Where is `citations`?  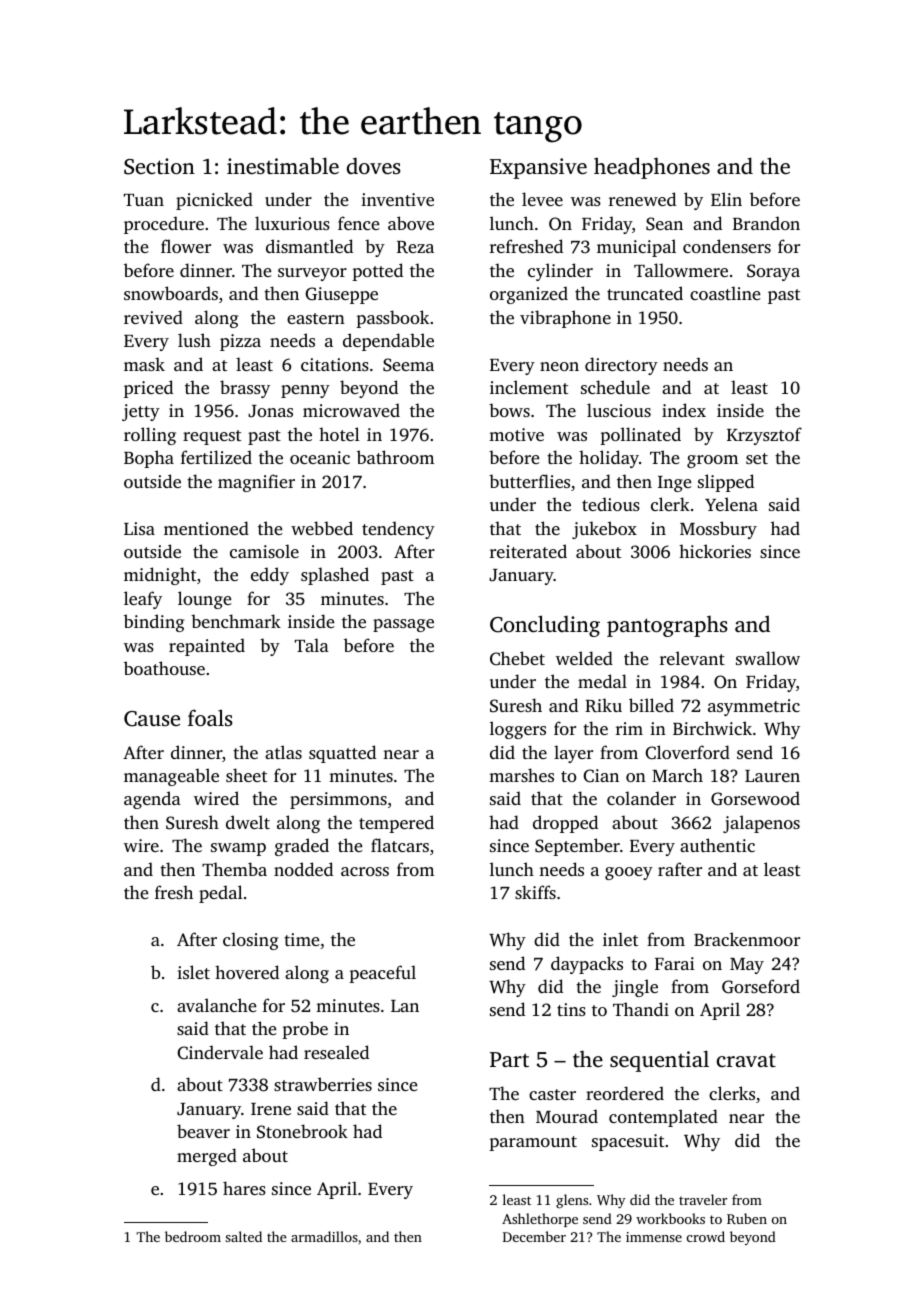
citations is located at coordinates (335, 364).
